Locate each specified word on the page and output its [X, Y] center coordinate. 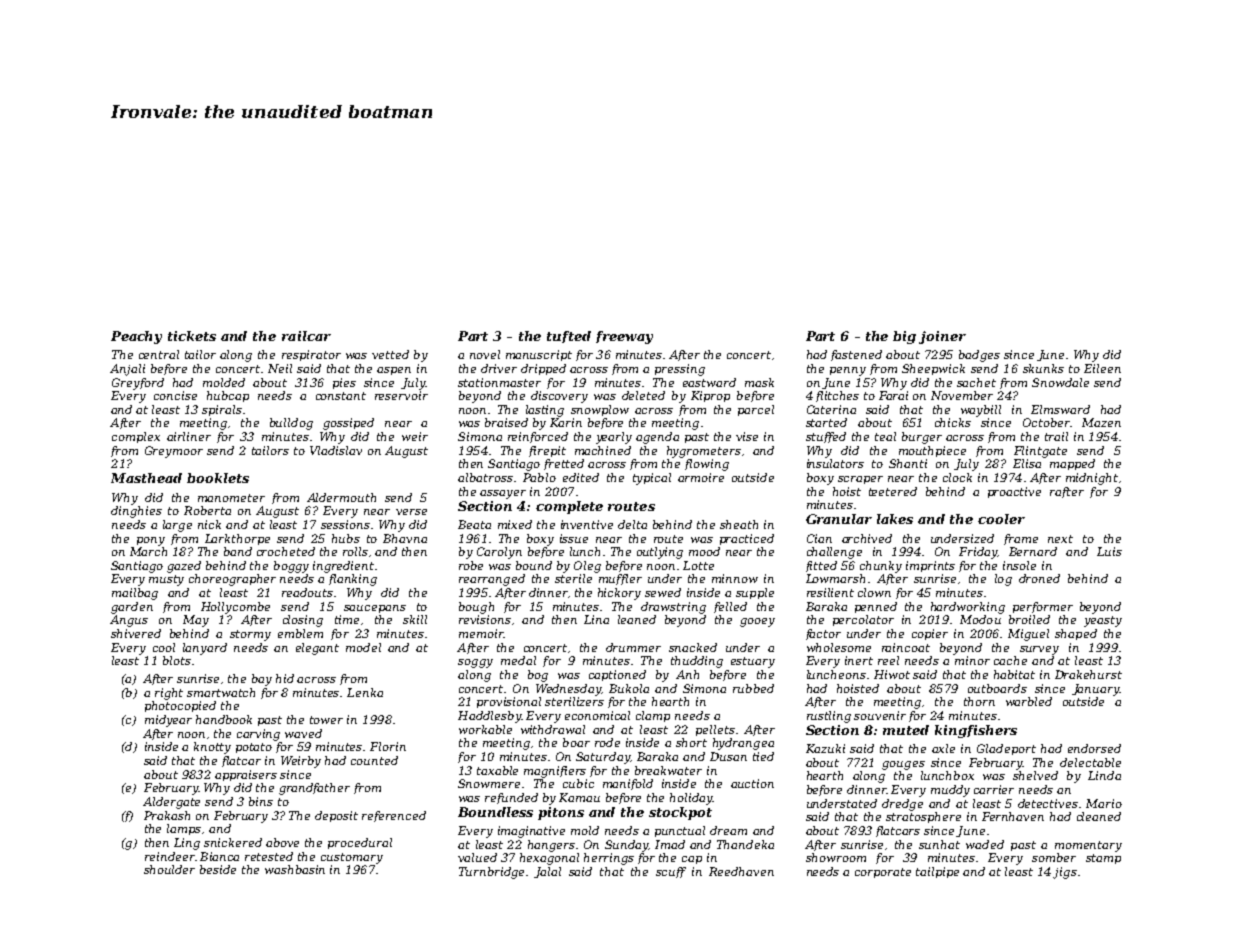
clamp [653, 716]
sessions [345, 524]
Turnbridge [491, 873]
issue [574, 538]
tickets [192, 336]
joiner [942, 337]
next [1060, 539]
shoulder [169, 869]
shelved [1035, 775]
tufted [569, 337]
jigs [1065, 873]
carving [258, 735]
